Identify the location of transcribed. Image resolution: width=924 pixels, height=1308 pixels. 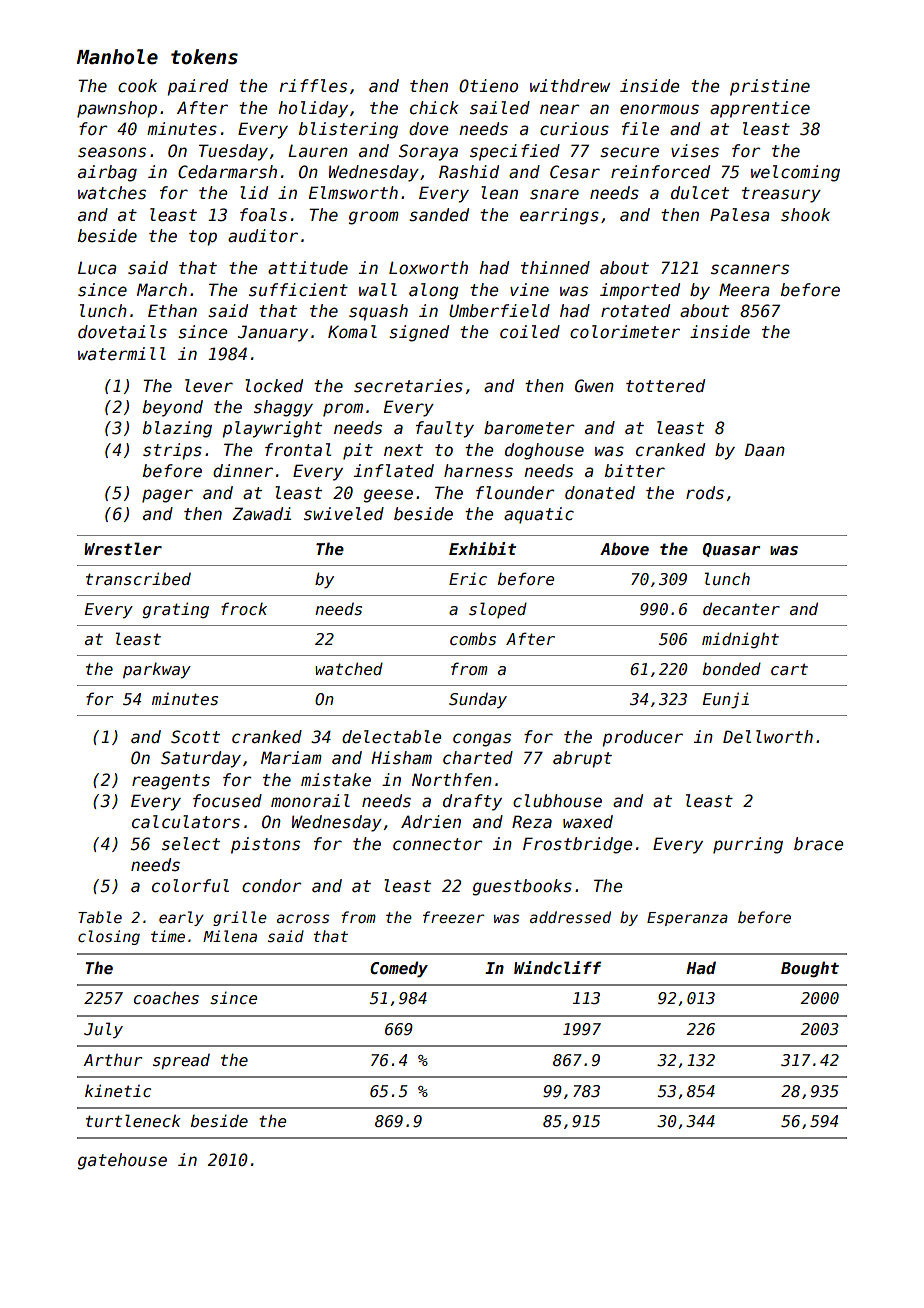
(138, 579).
